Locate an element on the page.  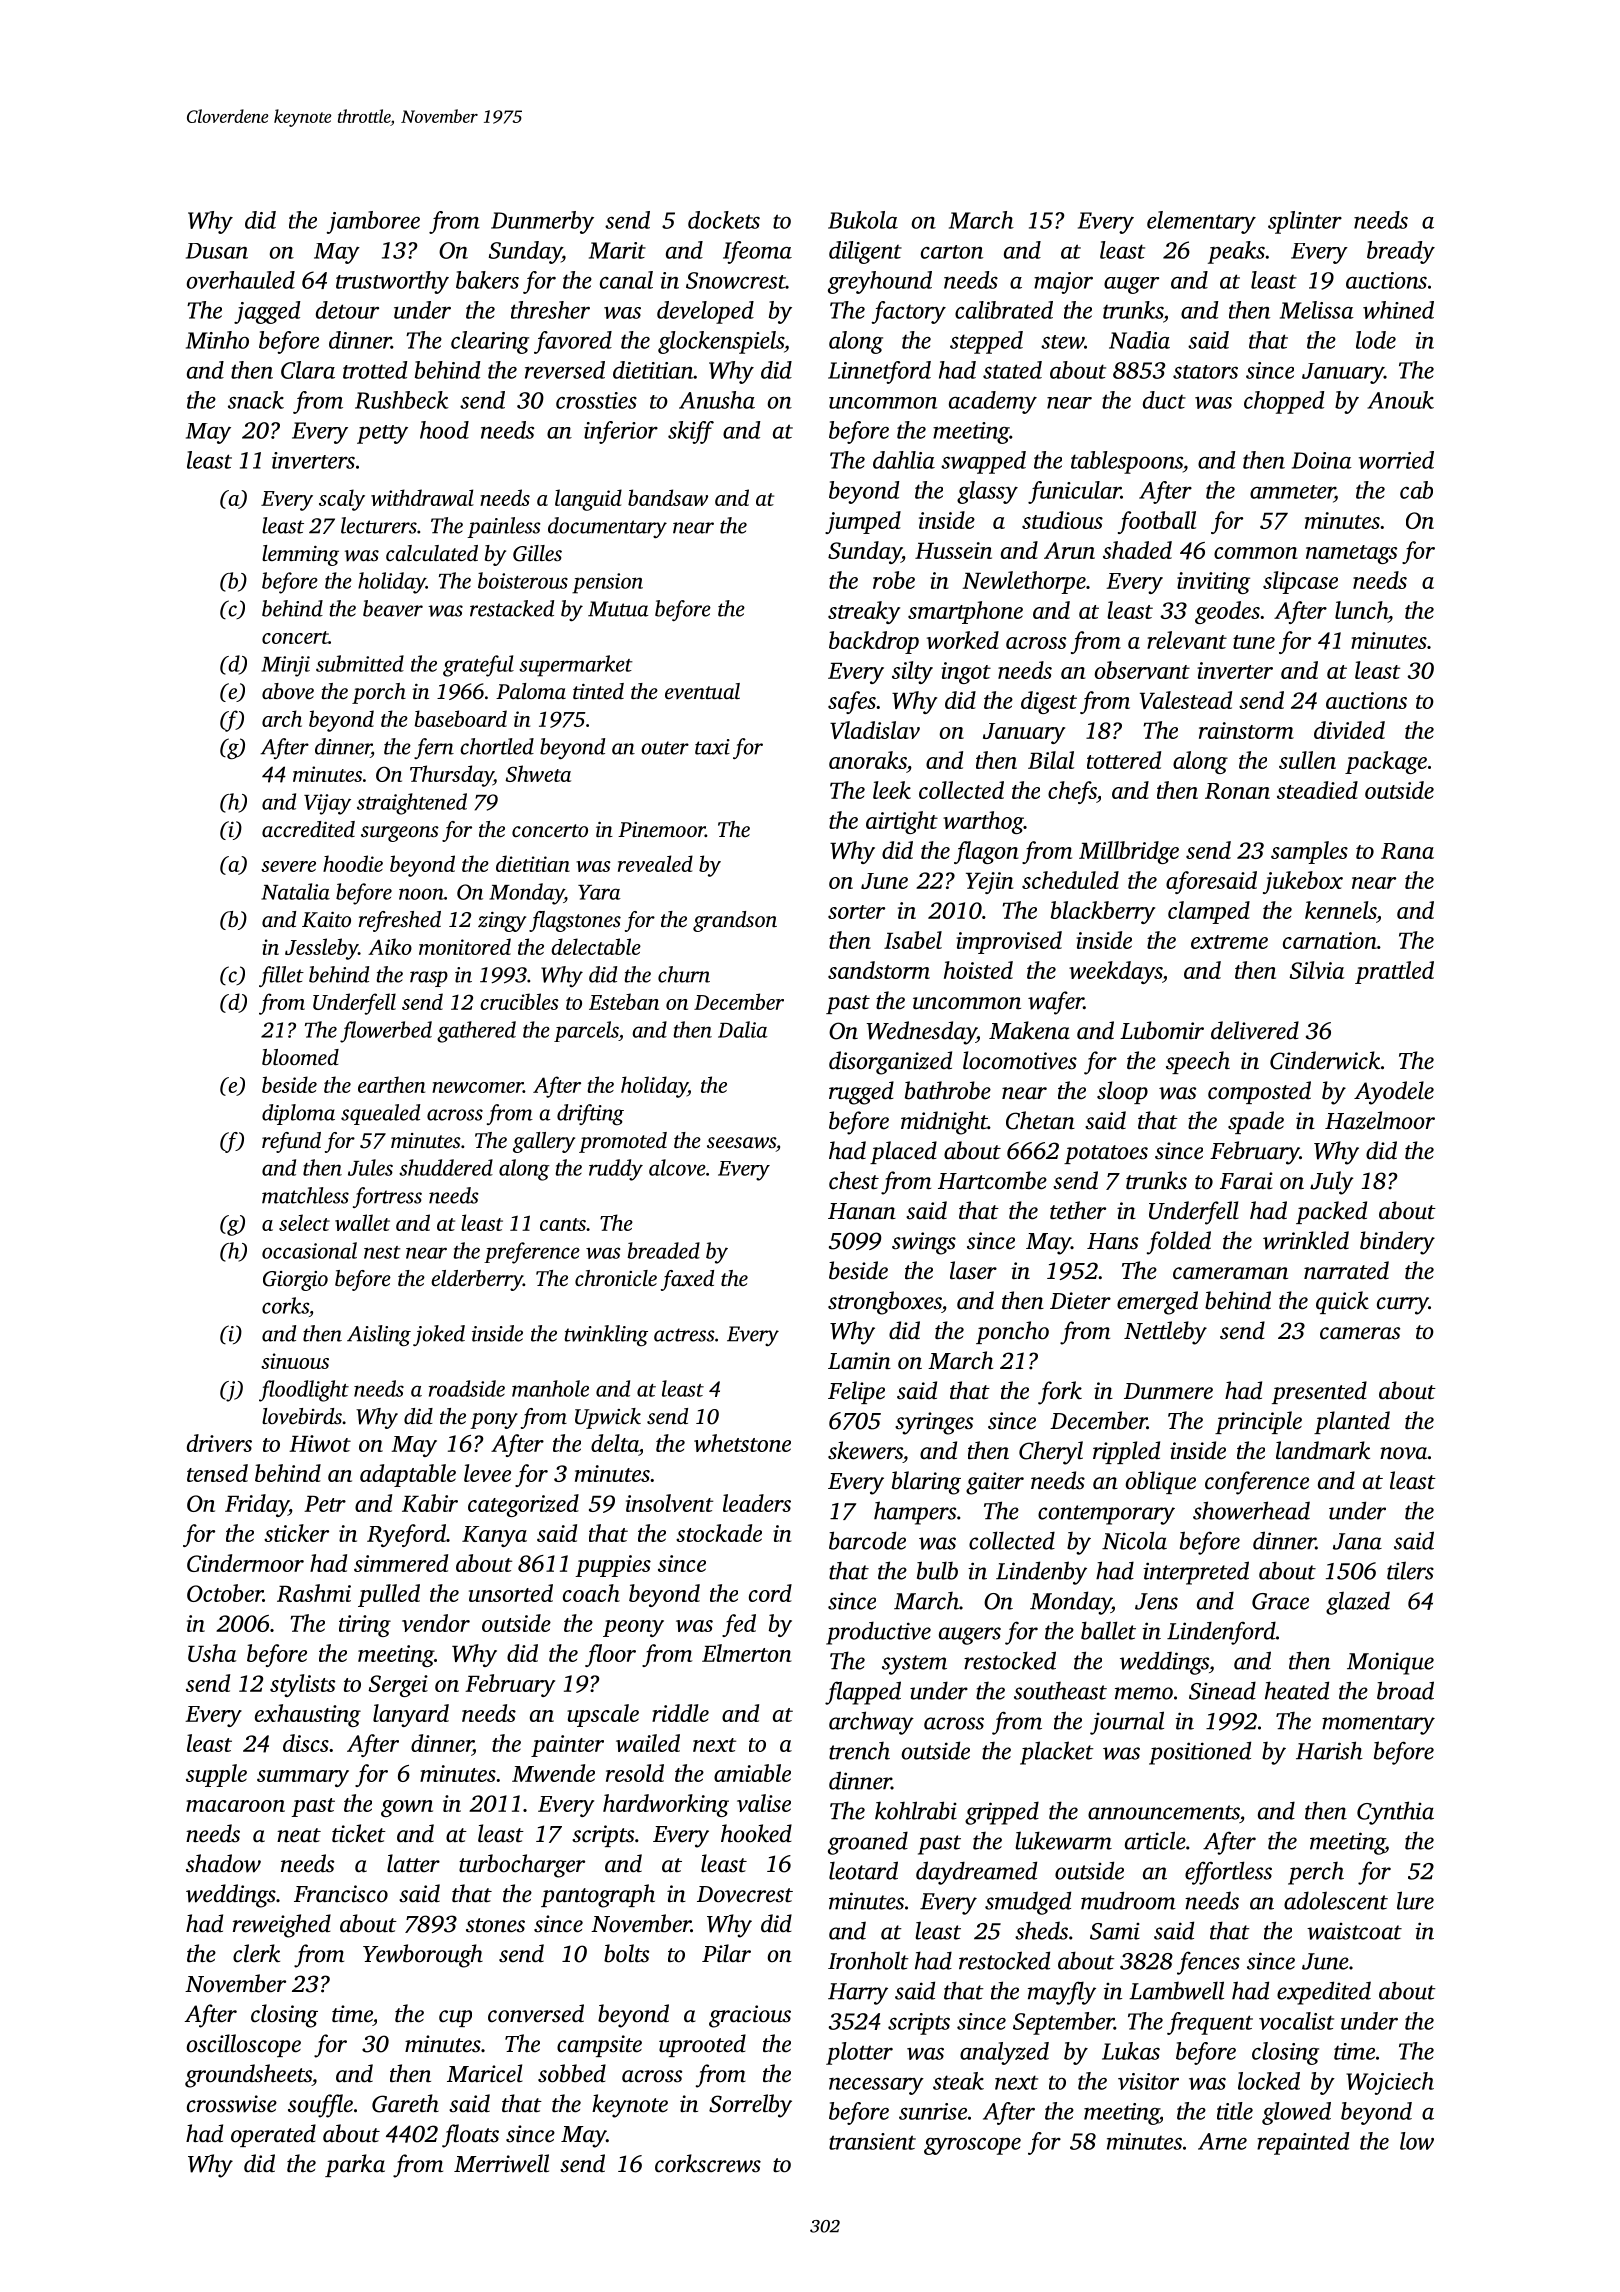
worried is located at coordinates (1396, 460).
